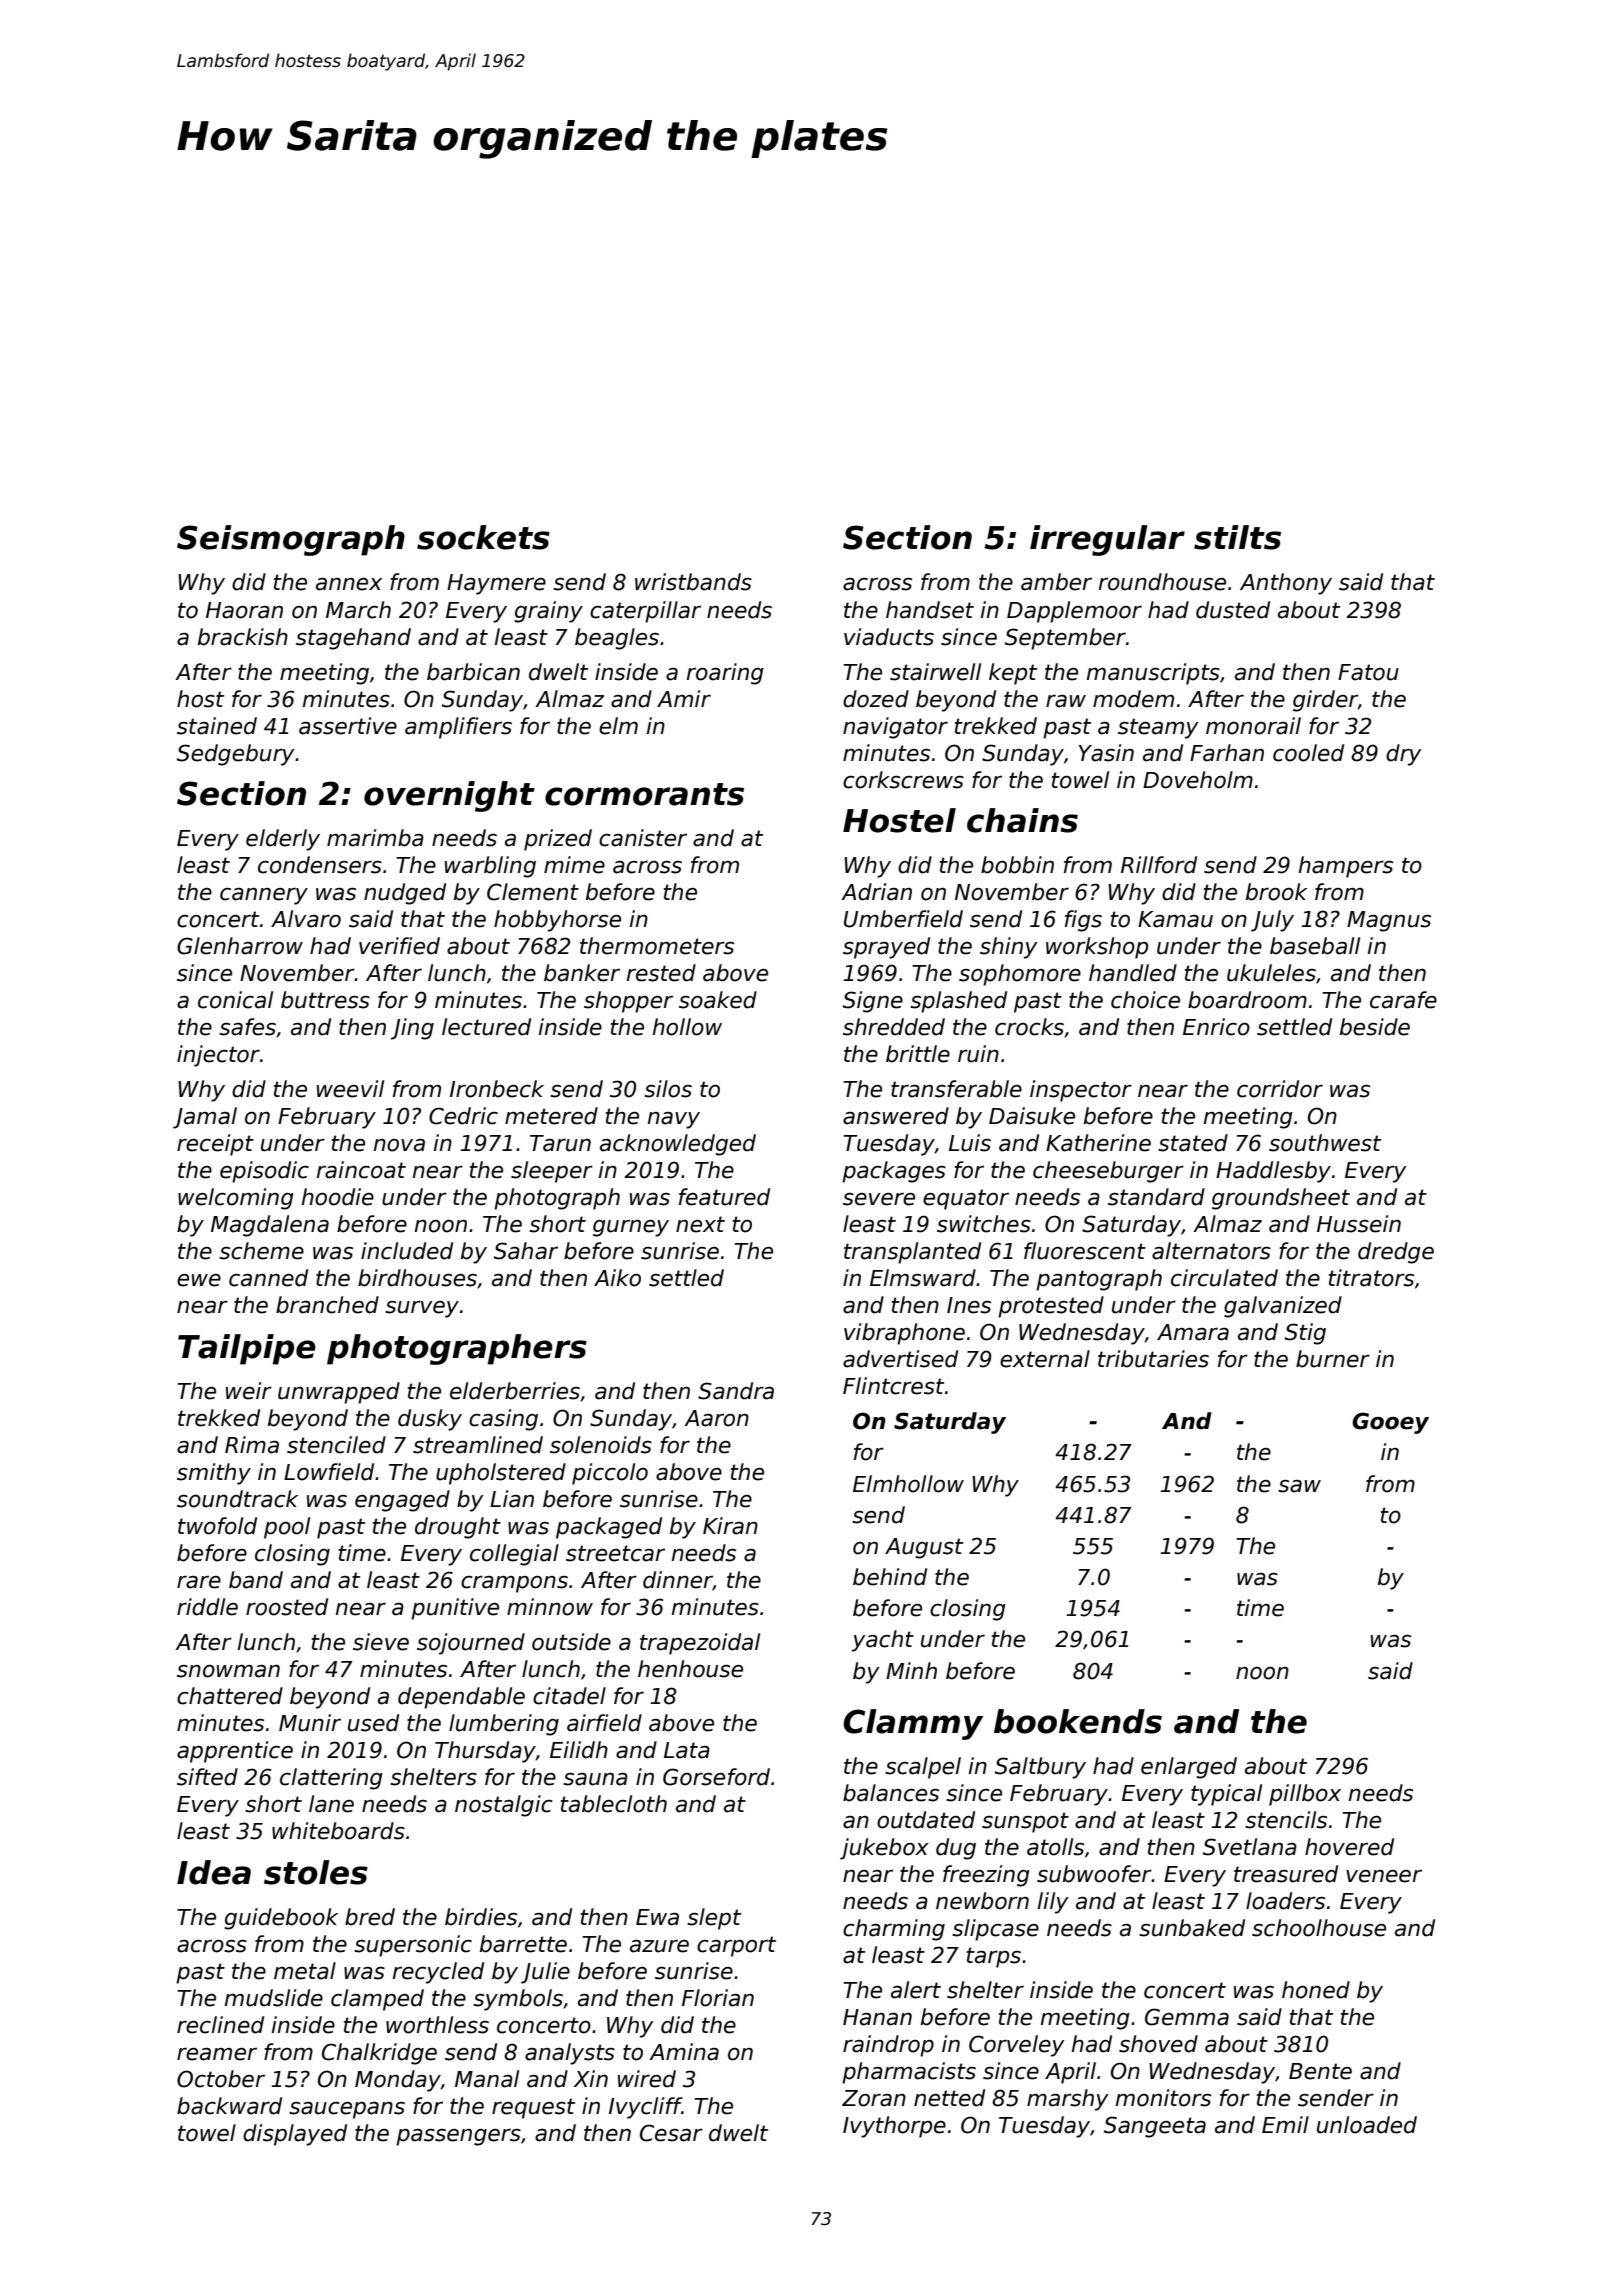 The width and height of the screenshot is (1620, 2292). Describe the element at coordinates (1189, 1768) in the screenshot. I see `enlarged` at that location.
